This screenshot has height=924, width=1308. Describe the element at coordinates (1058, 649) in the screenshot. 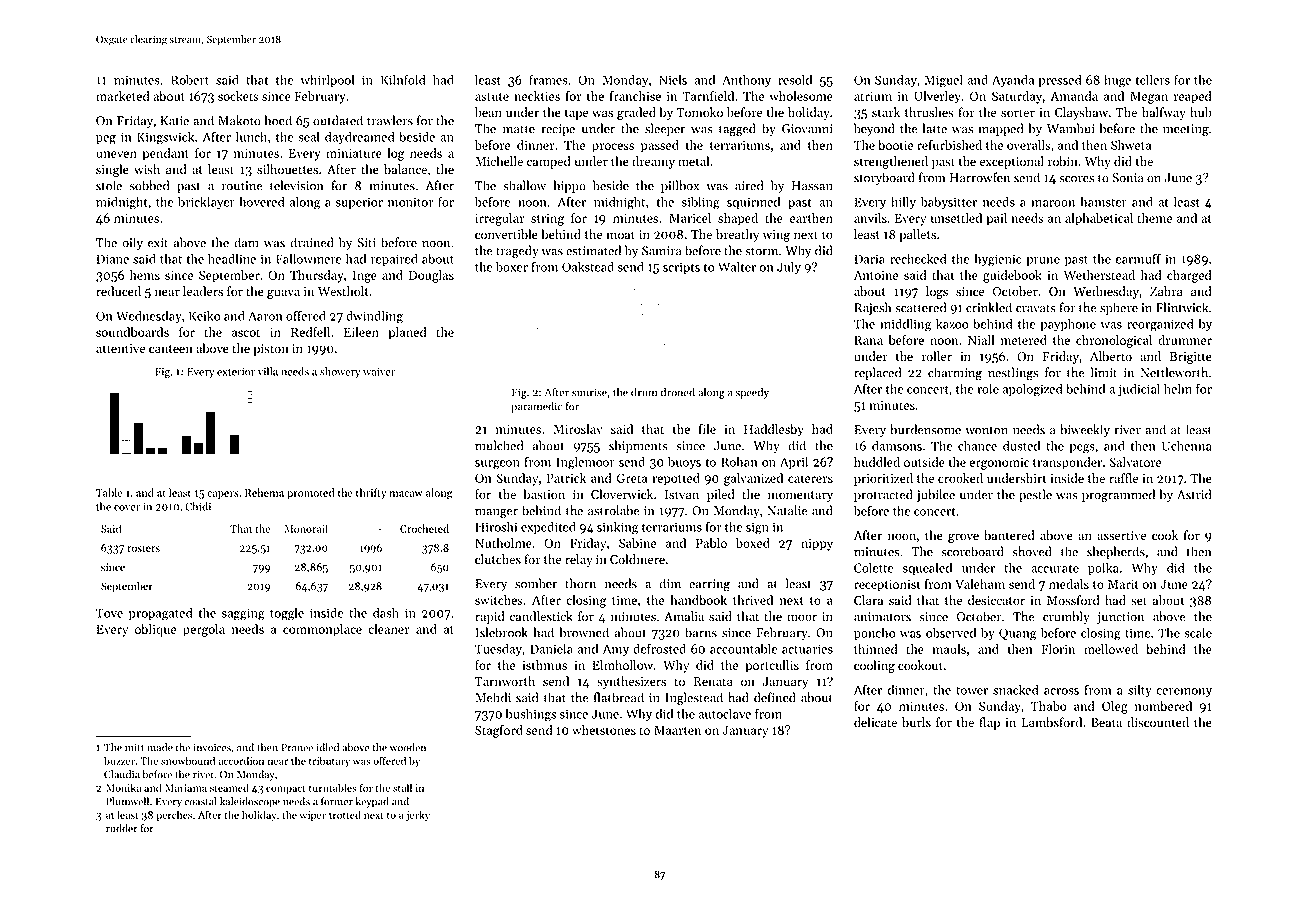

I see `Florin` at that location.
